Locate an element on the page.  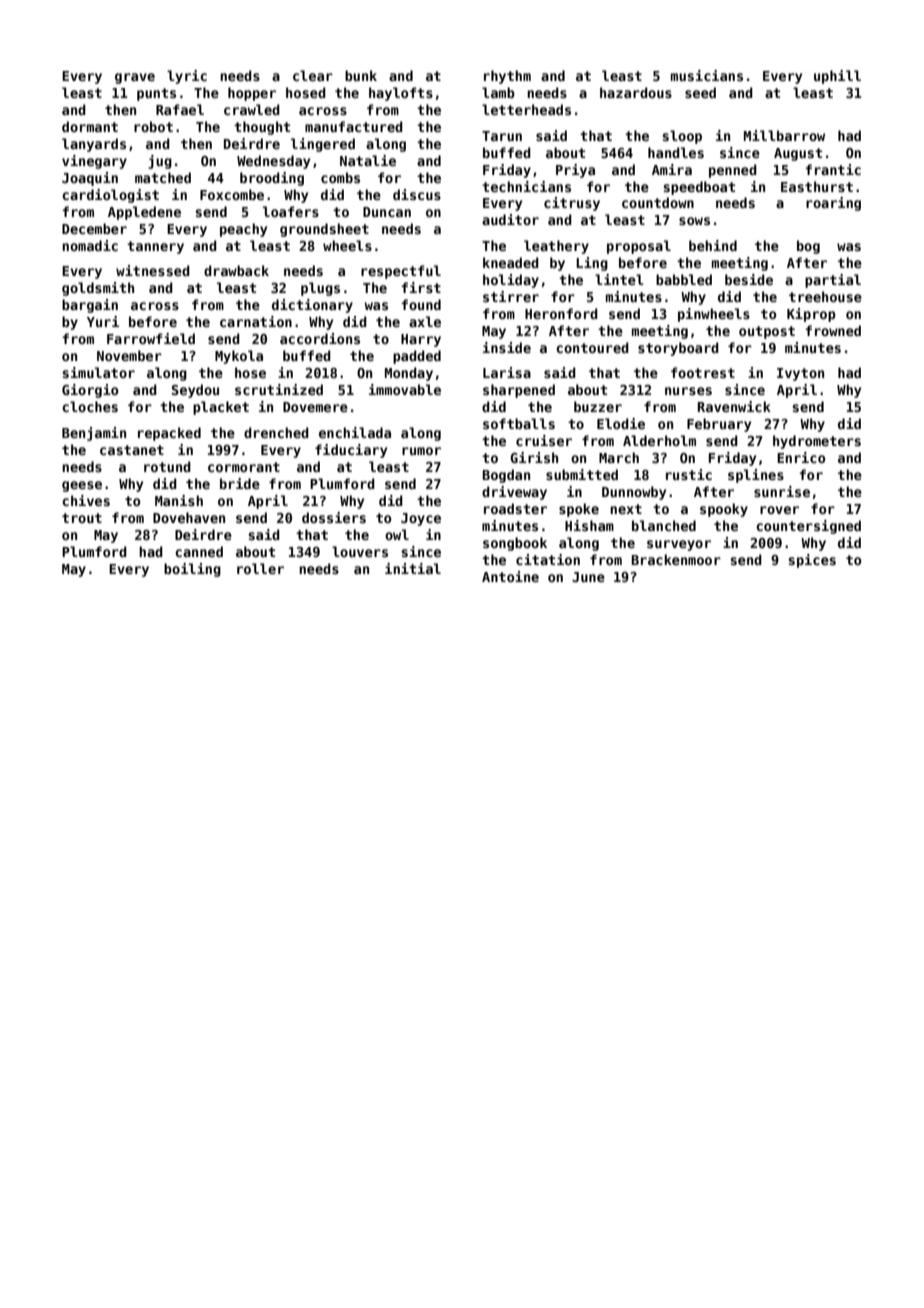
hopper is located at coordinates (252, 94).
